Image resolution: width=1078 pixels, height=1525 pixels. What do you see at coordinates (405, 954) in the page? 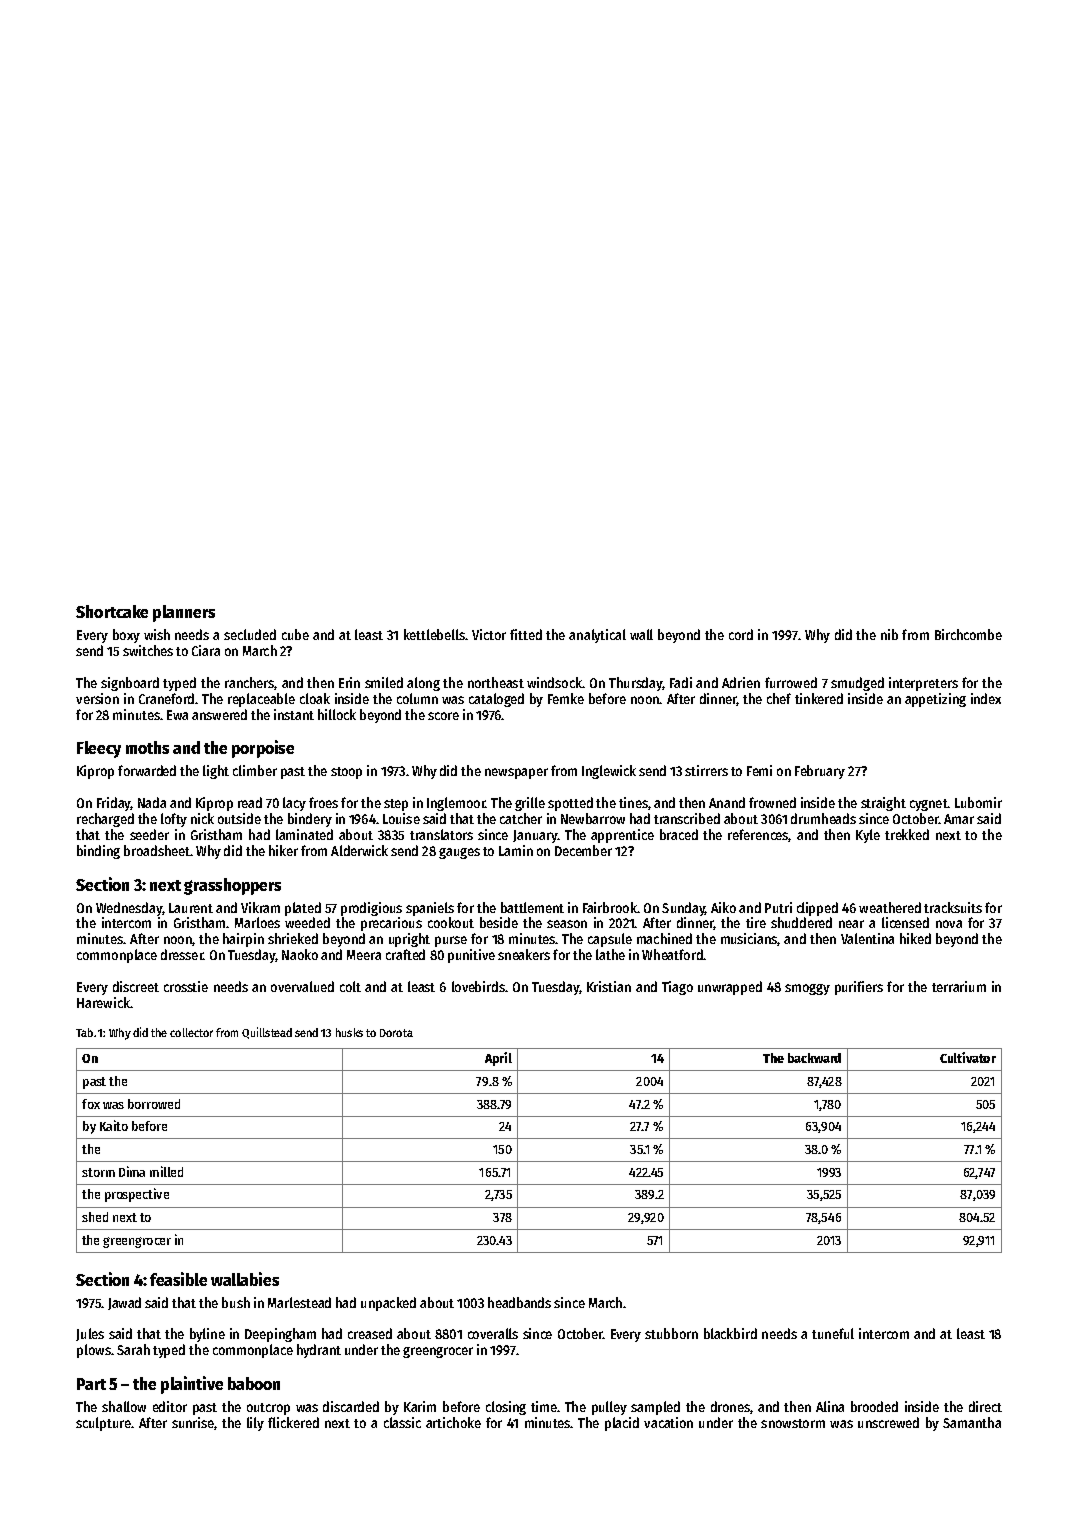
I see `crafted` at bounding box center [405, 954].
